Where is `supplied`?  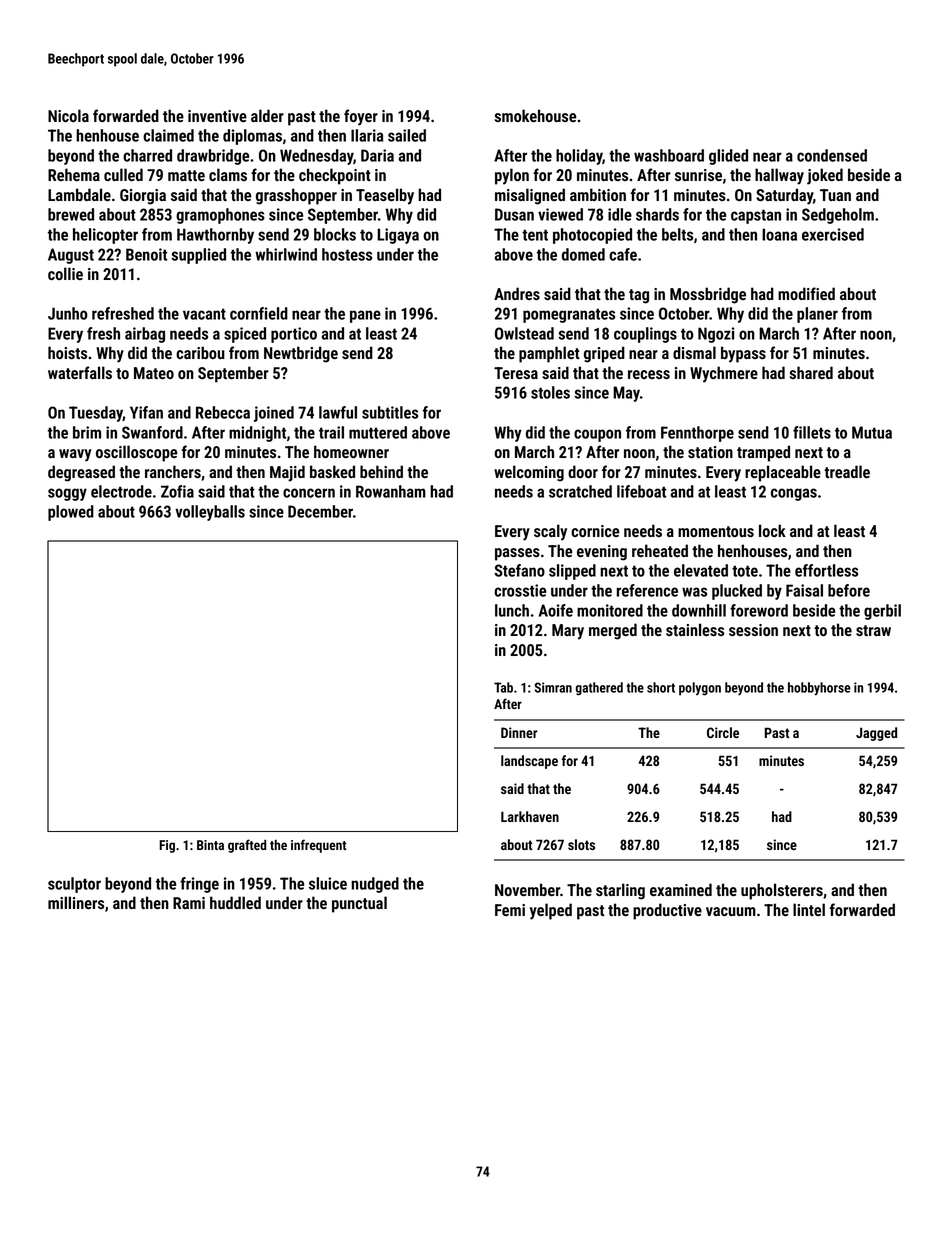 supplied is located at coordinates (198, 256).
